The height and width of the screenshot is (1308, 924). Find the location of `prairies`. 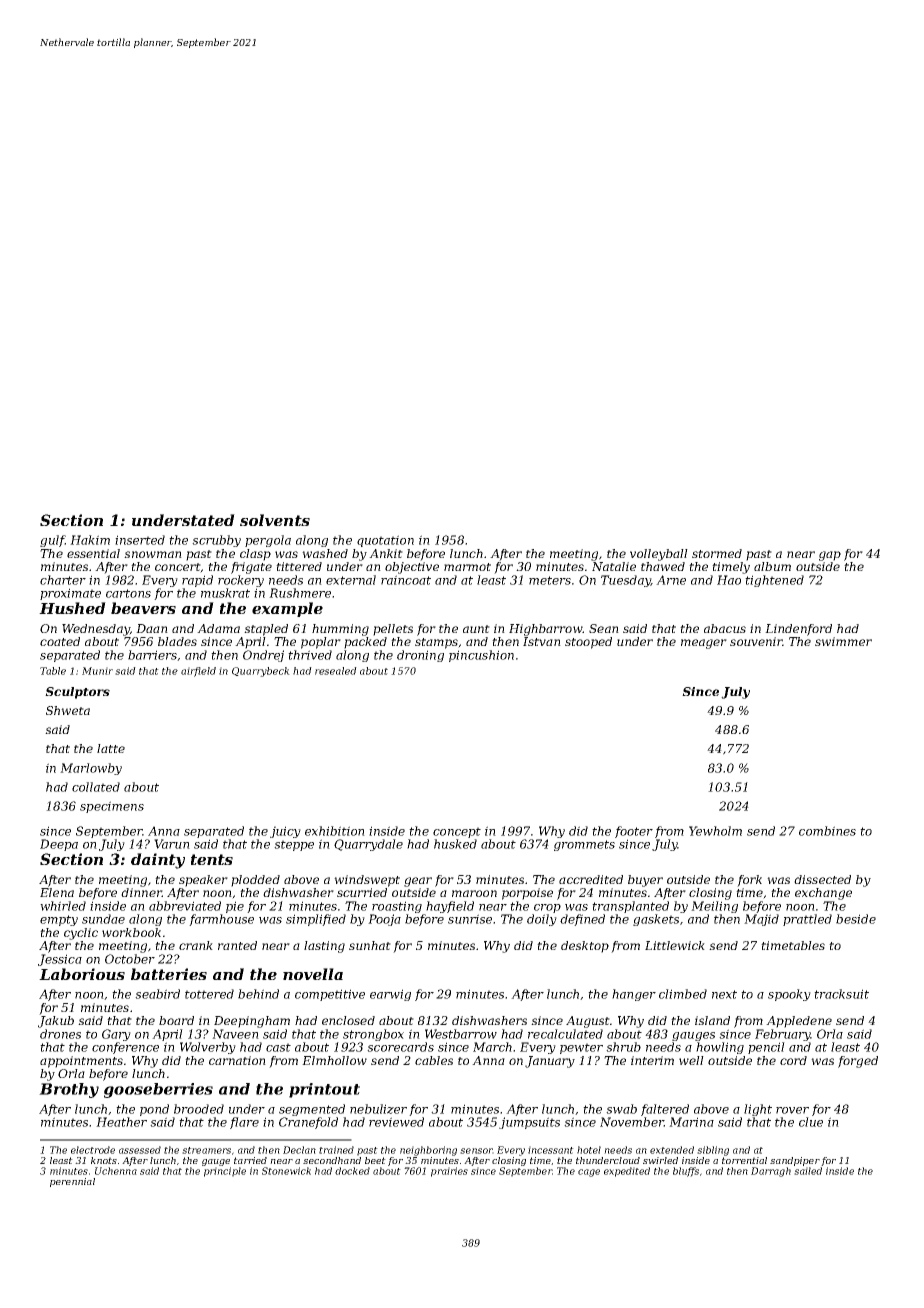

prairies is located at coordinates (449, 1172).
